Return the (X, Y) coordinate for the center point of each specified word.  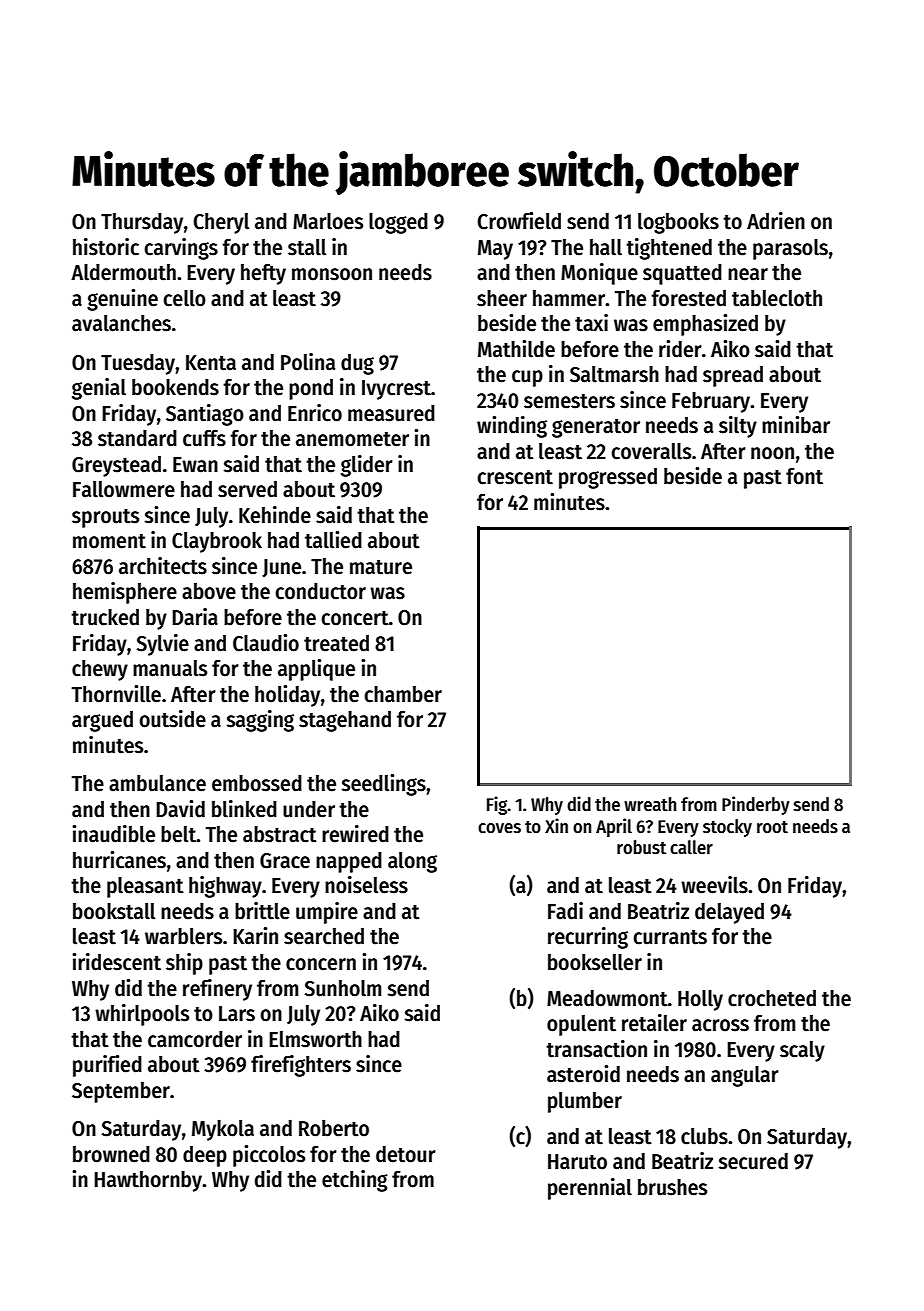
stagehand (345, 721)
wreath (650, 804)
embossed (257, 783)
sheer (502, 298)
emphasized (705, 325)
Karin (255, 936)
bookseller (595, 962)
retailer (654, 1023)
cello (184, 298)
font (804, 476)
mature (381, 567)
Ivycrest (396, 390)
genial (99, 389)
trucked (105, 617)
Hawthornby (148, 1181)
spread (733, 376)
